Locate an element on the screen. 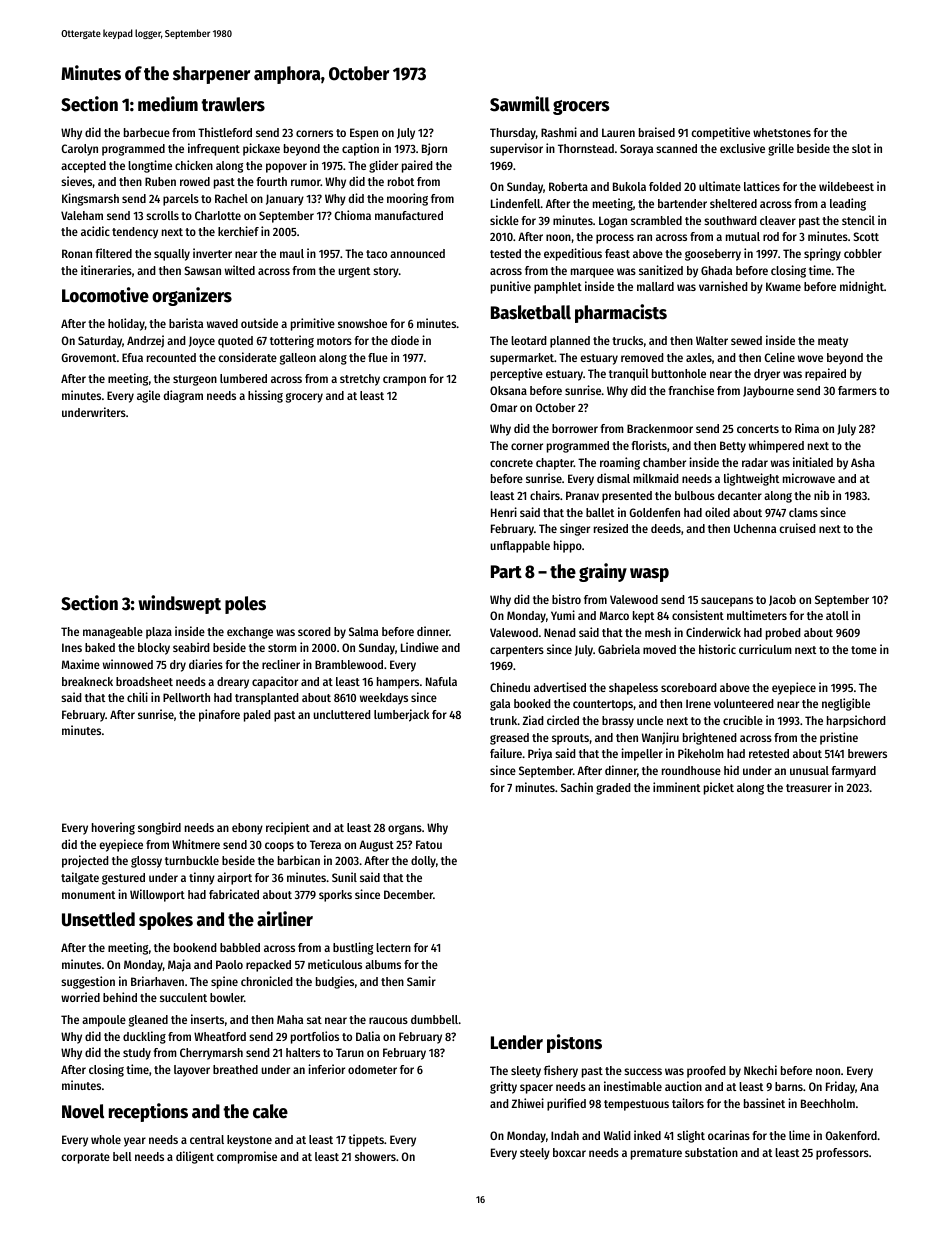  blocky is located at coordinates (154, 649).
